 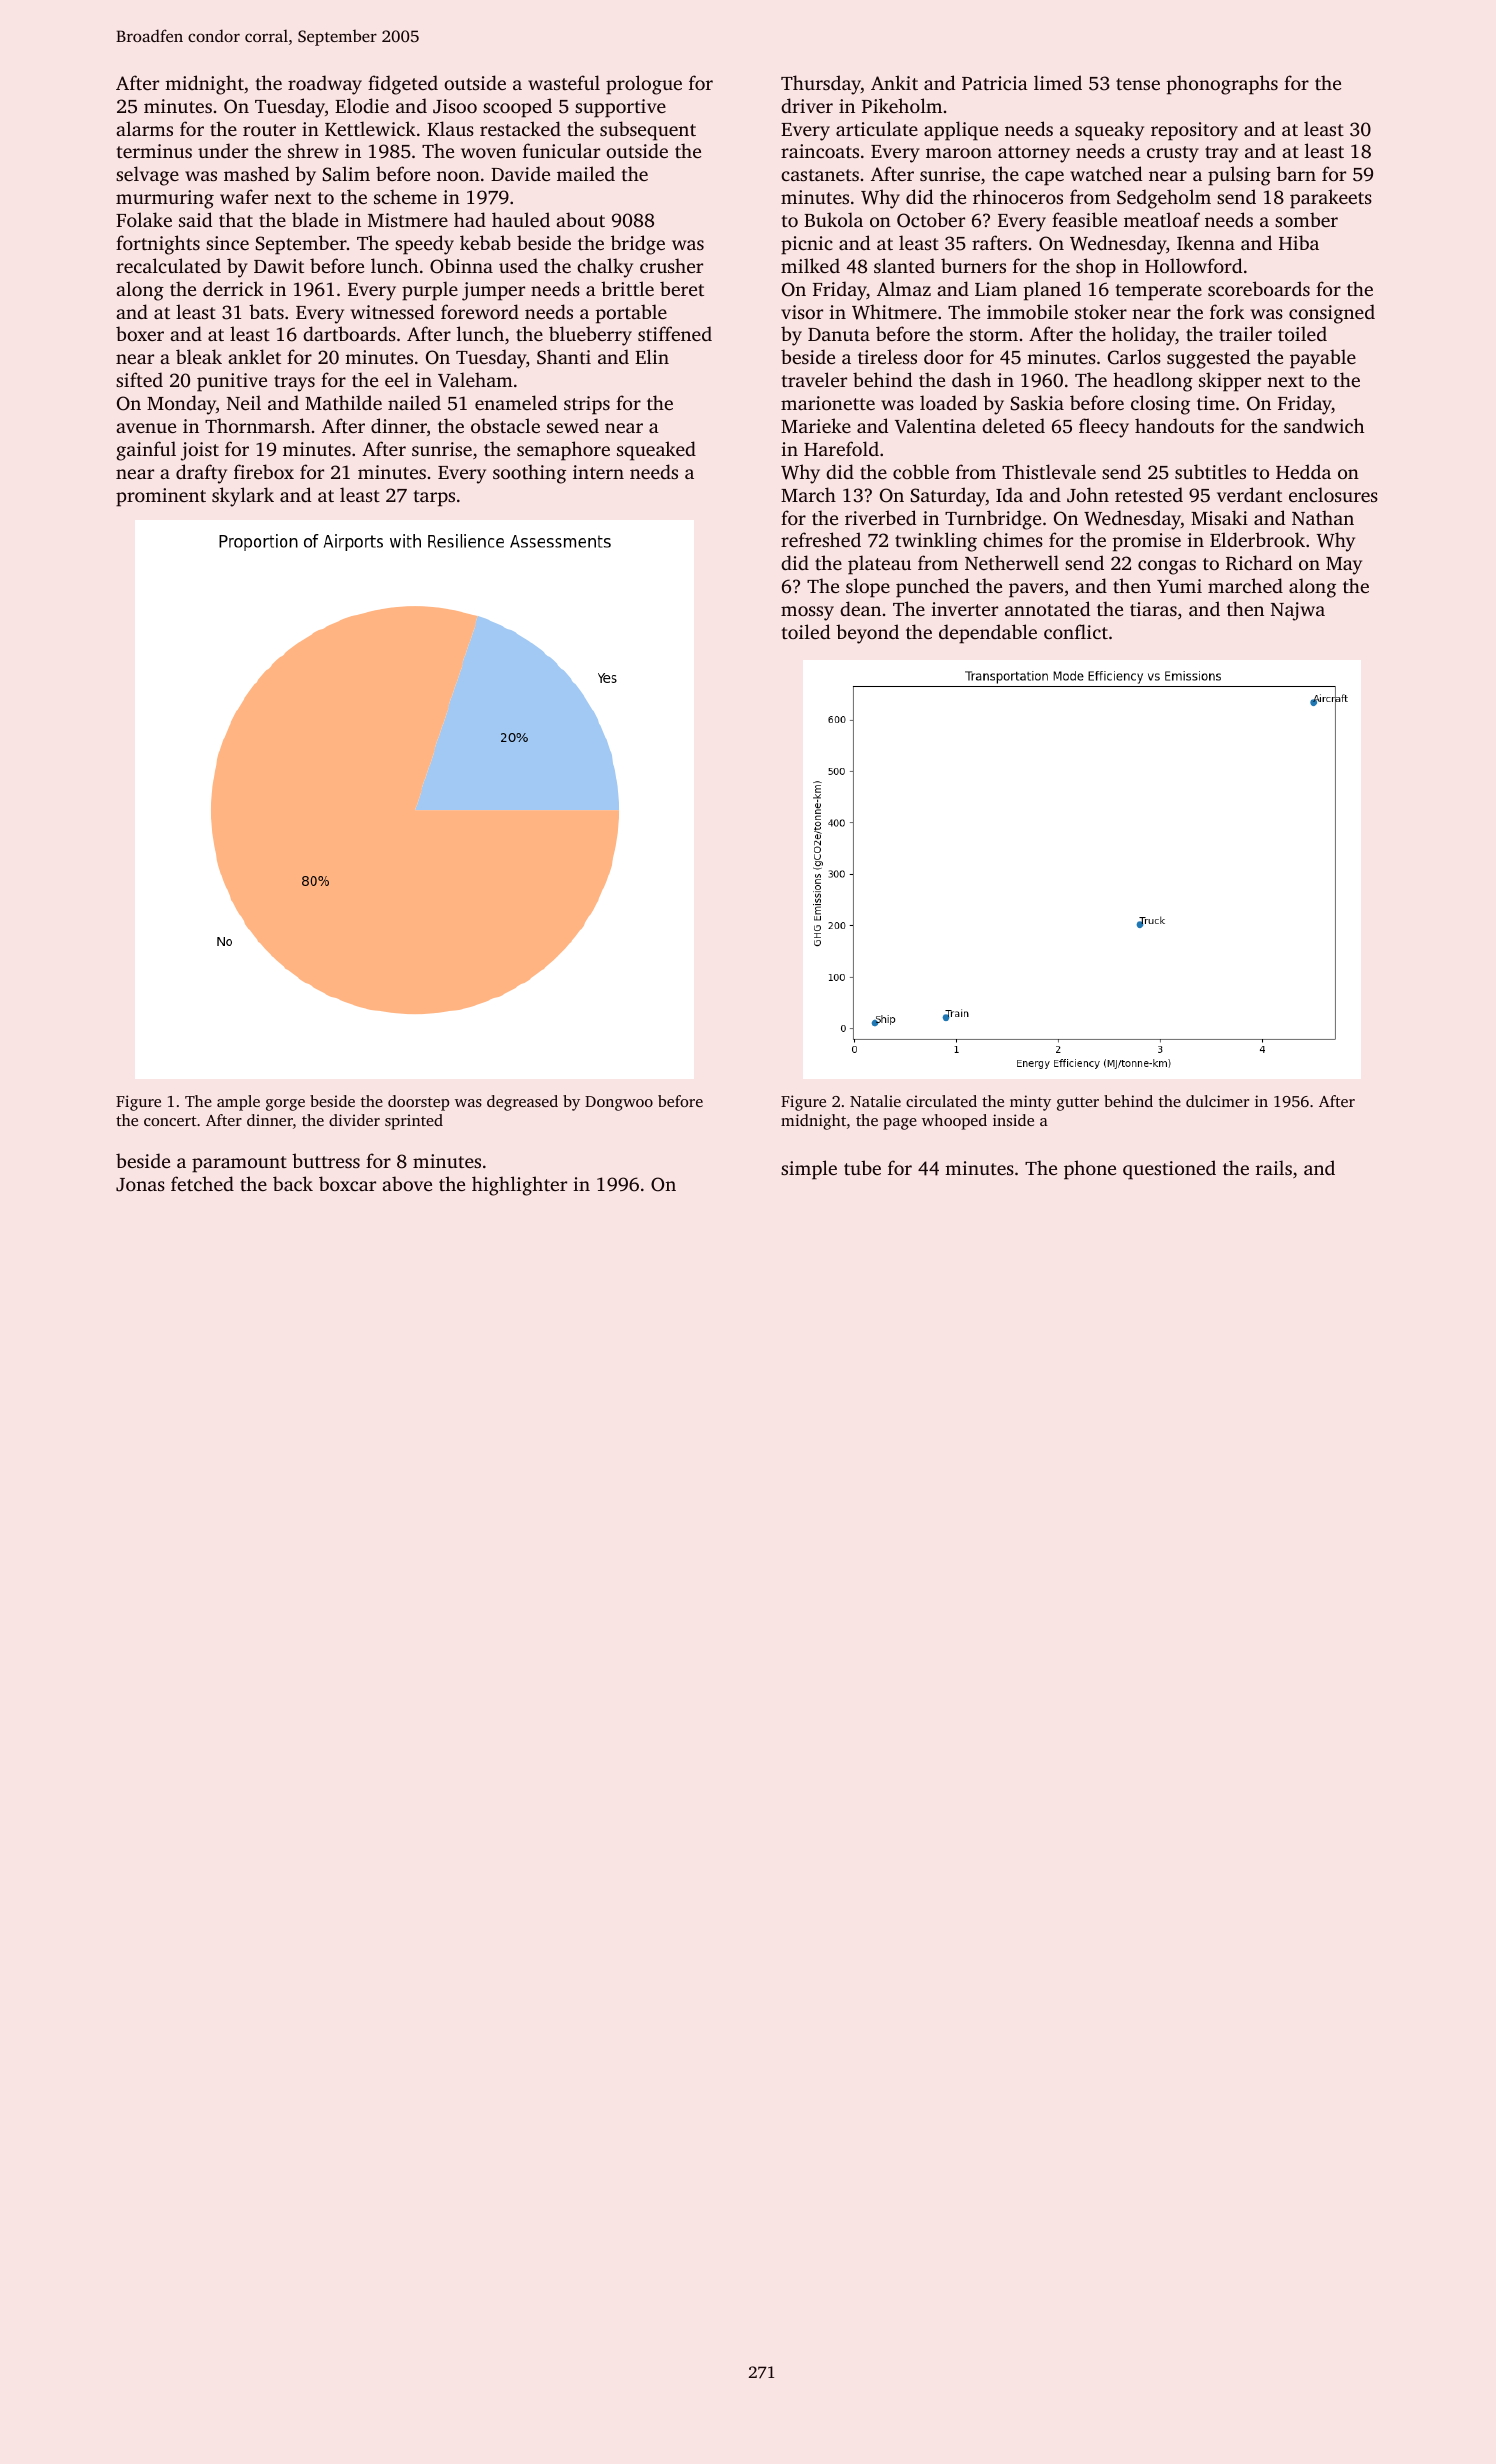 What do you see at coordinates (392, 311) in the screenshot?
I see `witnessed` at bounding box center [392, 311].
